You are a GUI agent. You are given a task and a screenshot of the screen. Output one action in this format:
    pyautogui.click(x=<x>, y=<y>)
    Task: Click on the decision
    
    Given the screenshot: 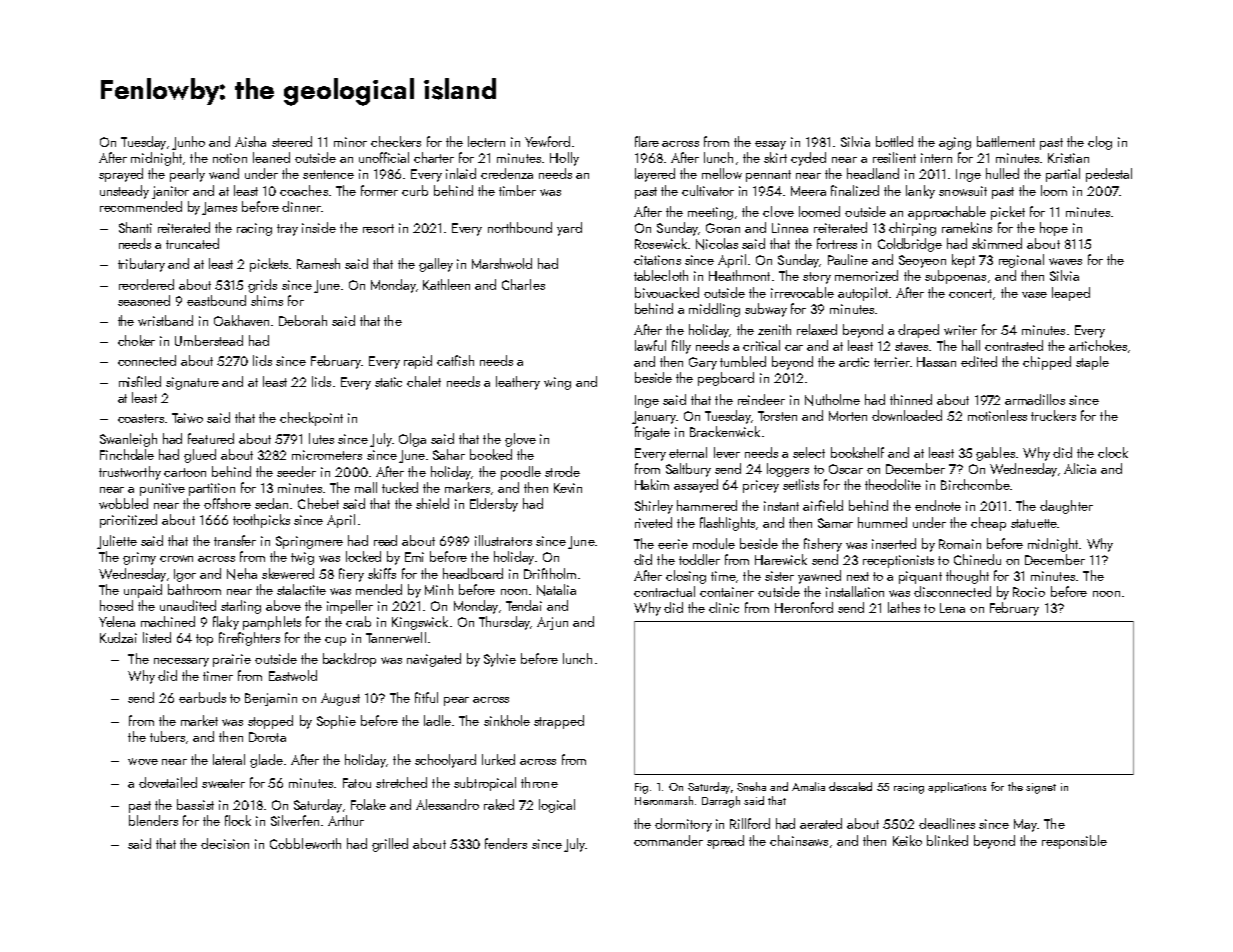 What is the action you would take?
    pyautogui.click(x=225, y=843)
